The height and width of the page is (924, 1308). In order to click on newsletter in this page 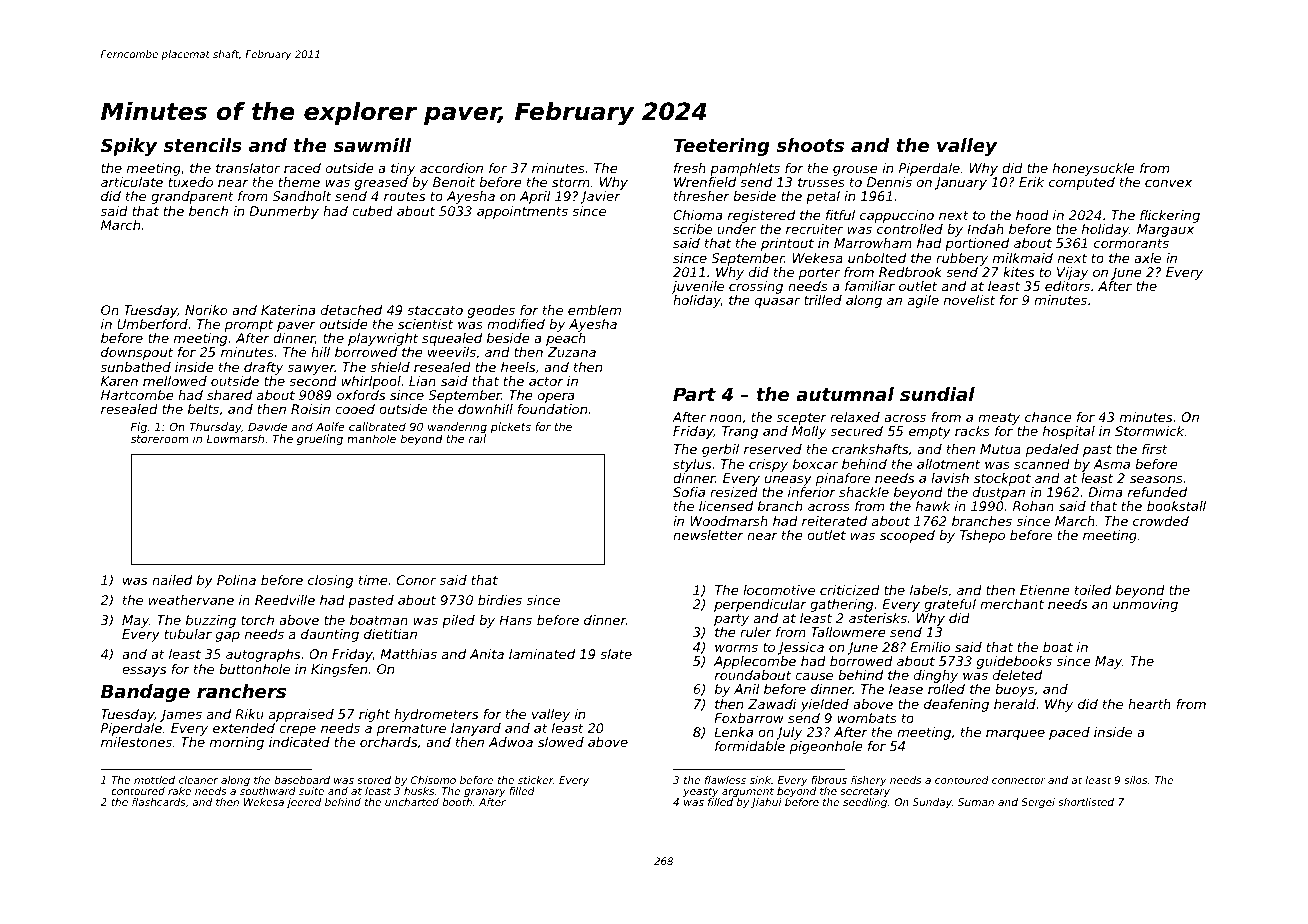, I will do `click(708, 535)`.
